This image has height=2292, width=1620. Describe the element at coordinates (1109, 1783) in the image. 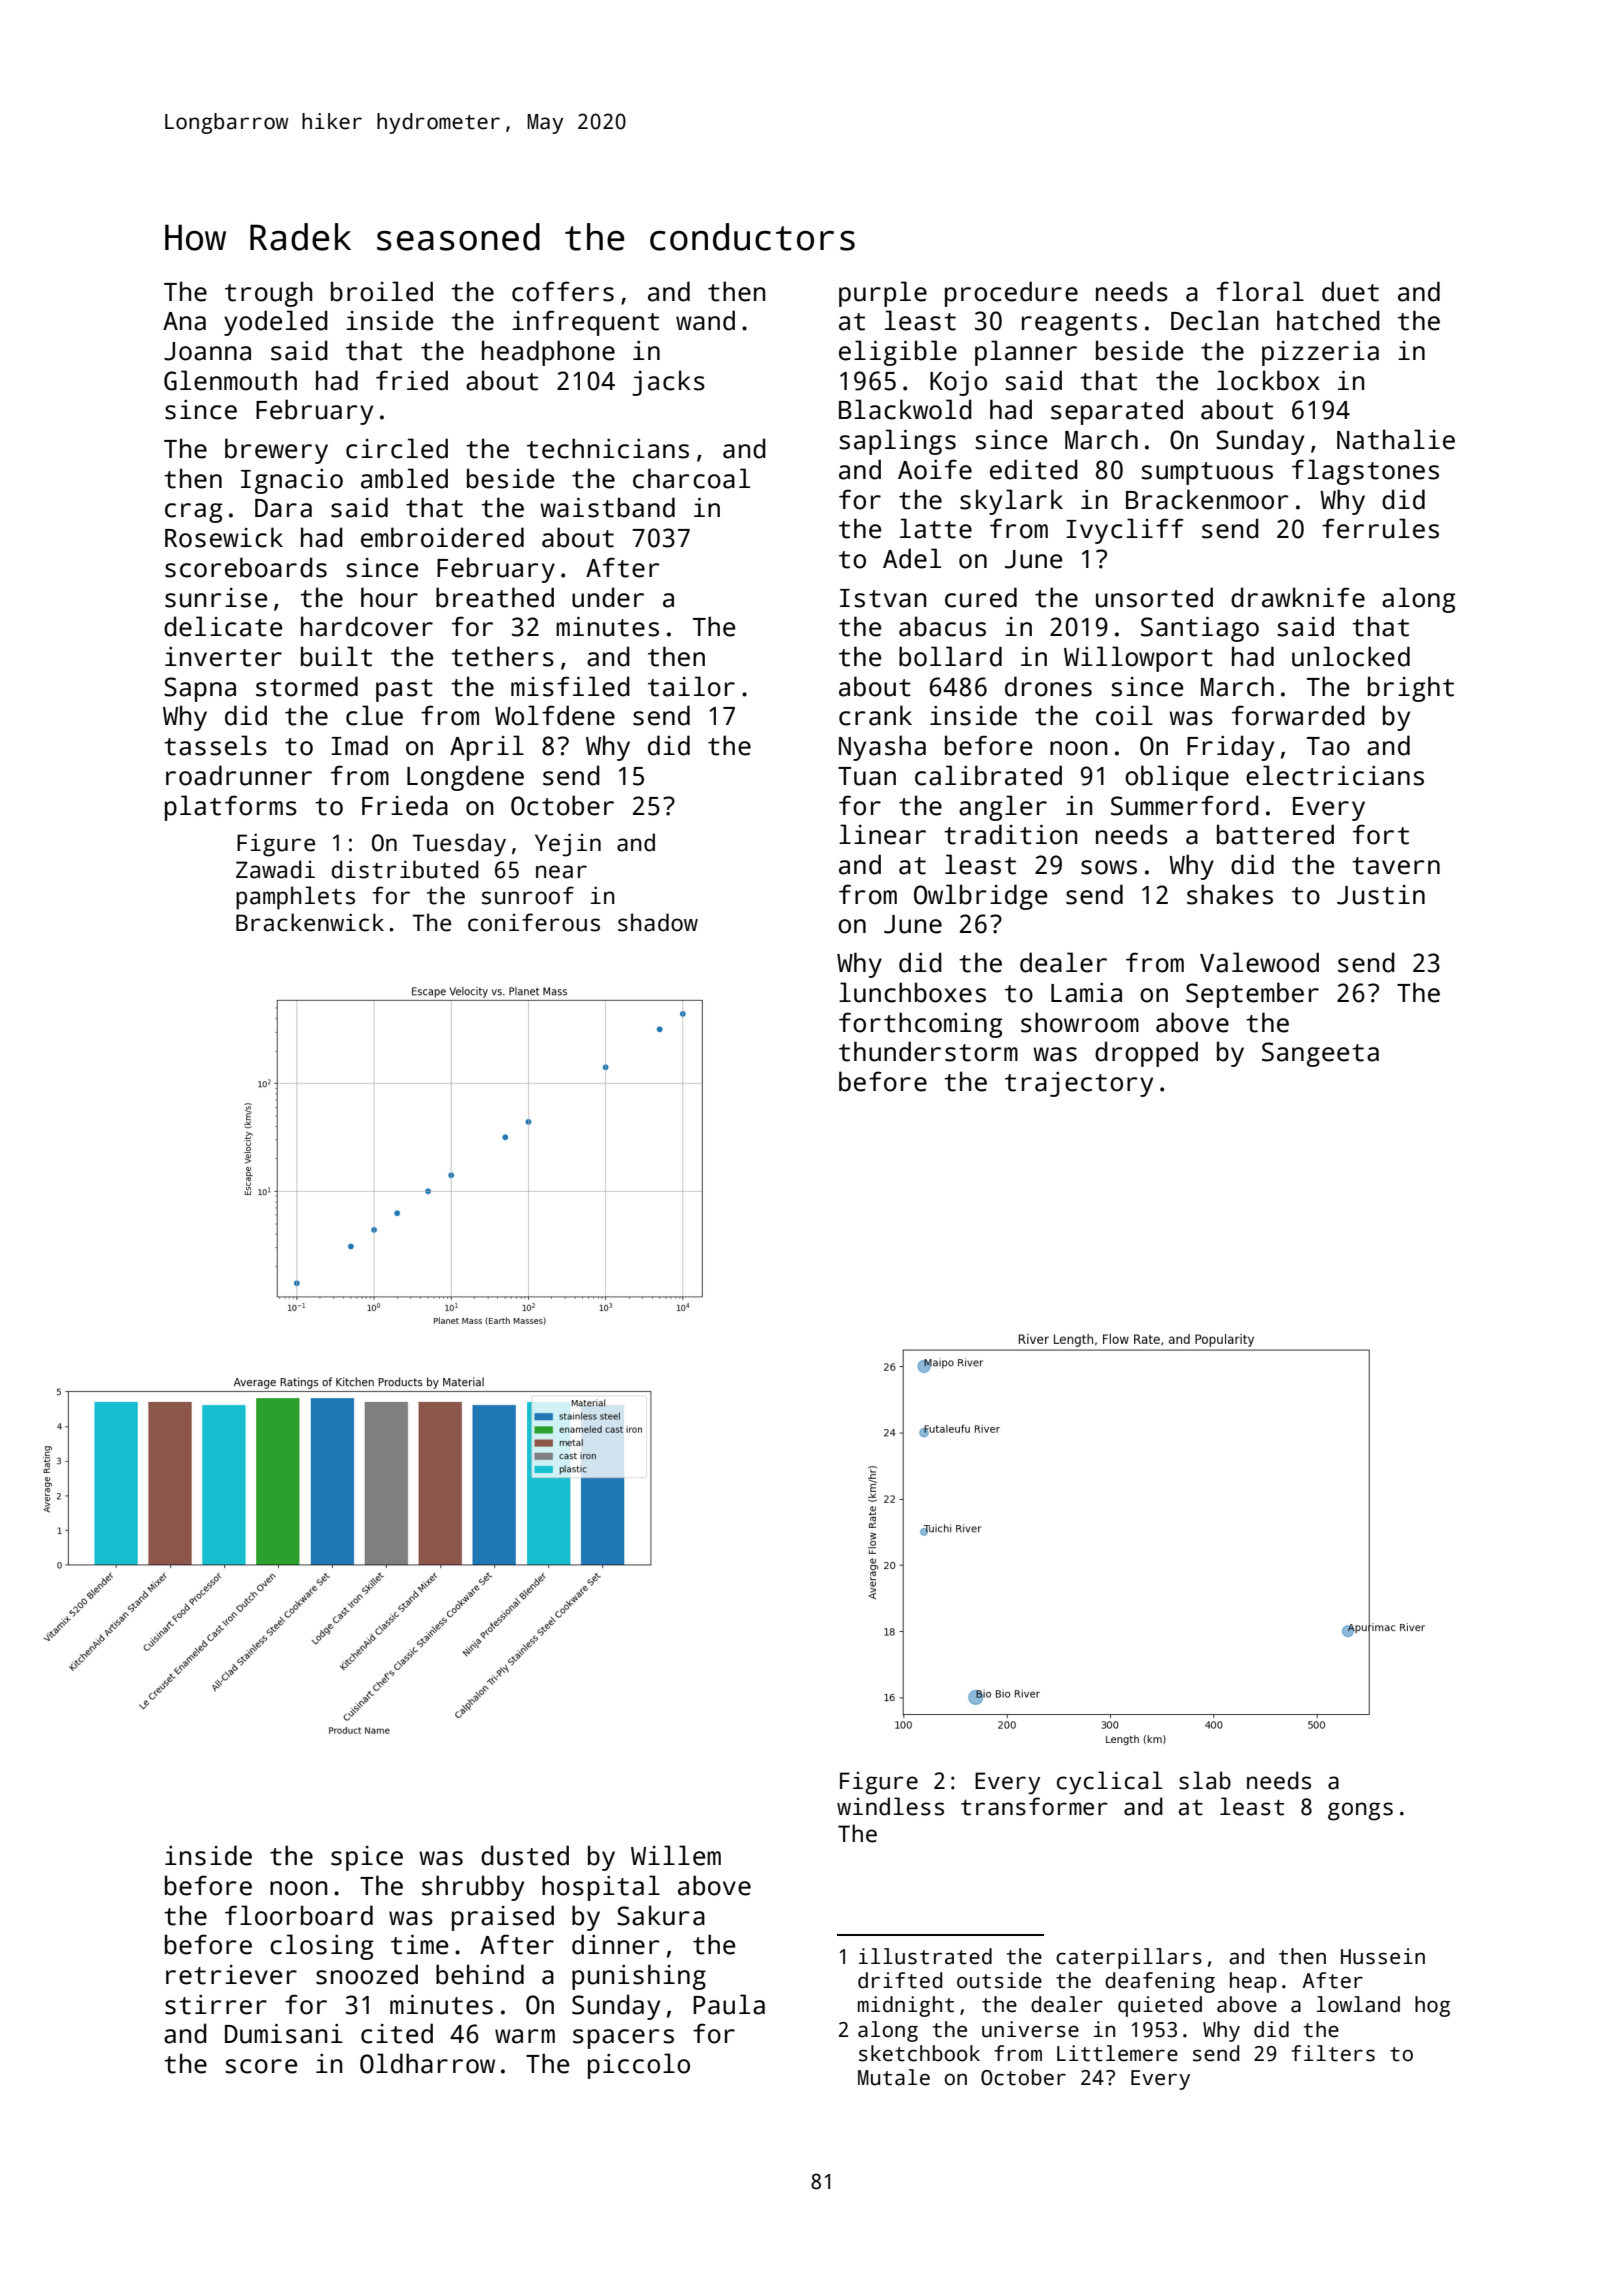

I see `cyclical` at that location.
